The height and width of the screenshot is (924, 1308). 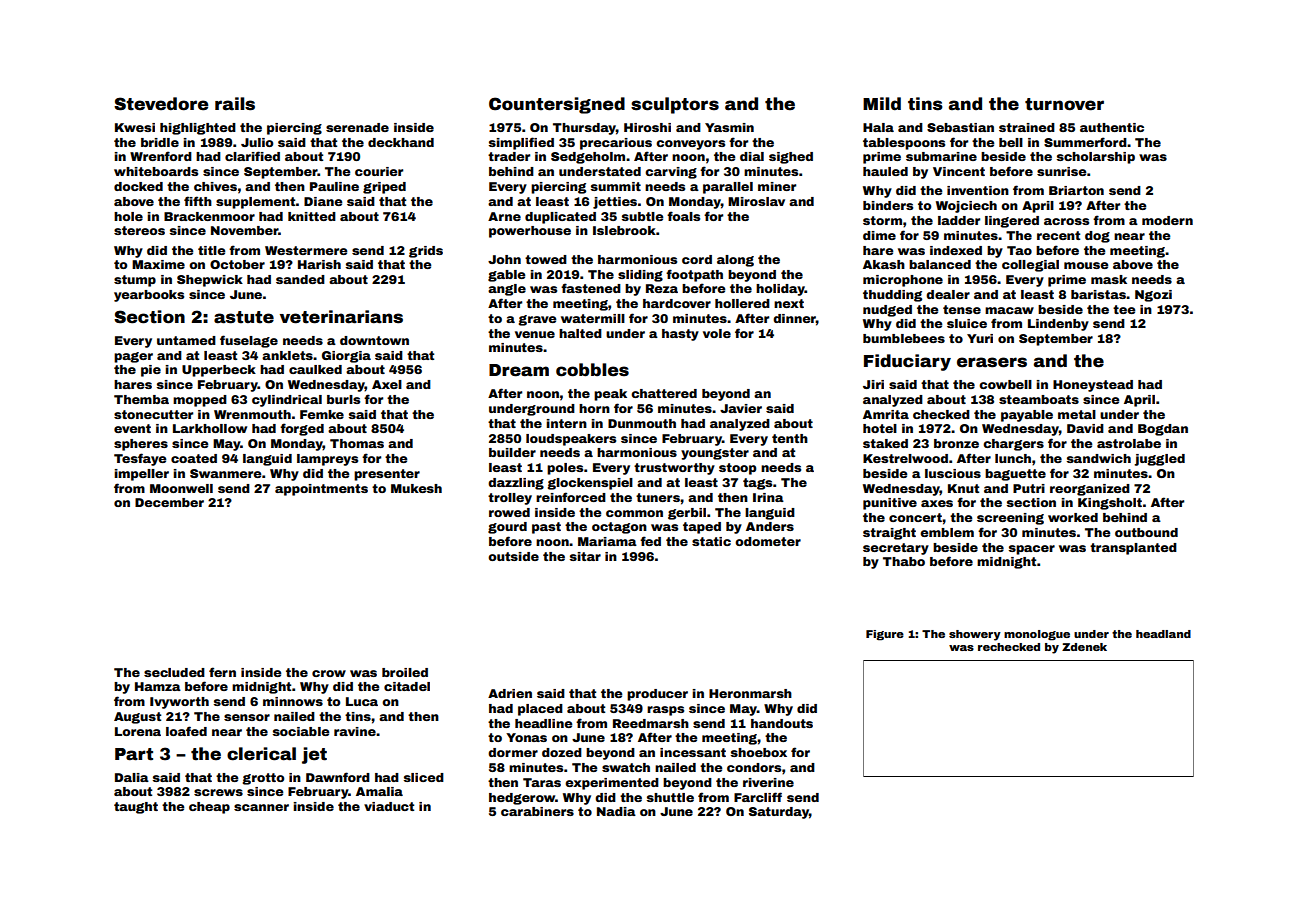 I want to click on anklets, so click(x=287, y=355).
